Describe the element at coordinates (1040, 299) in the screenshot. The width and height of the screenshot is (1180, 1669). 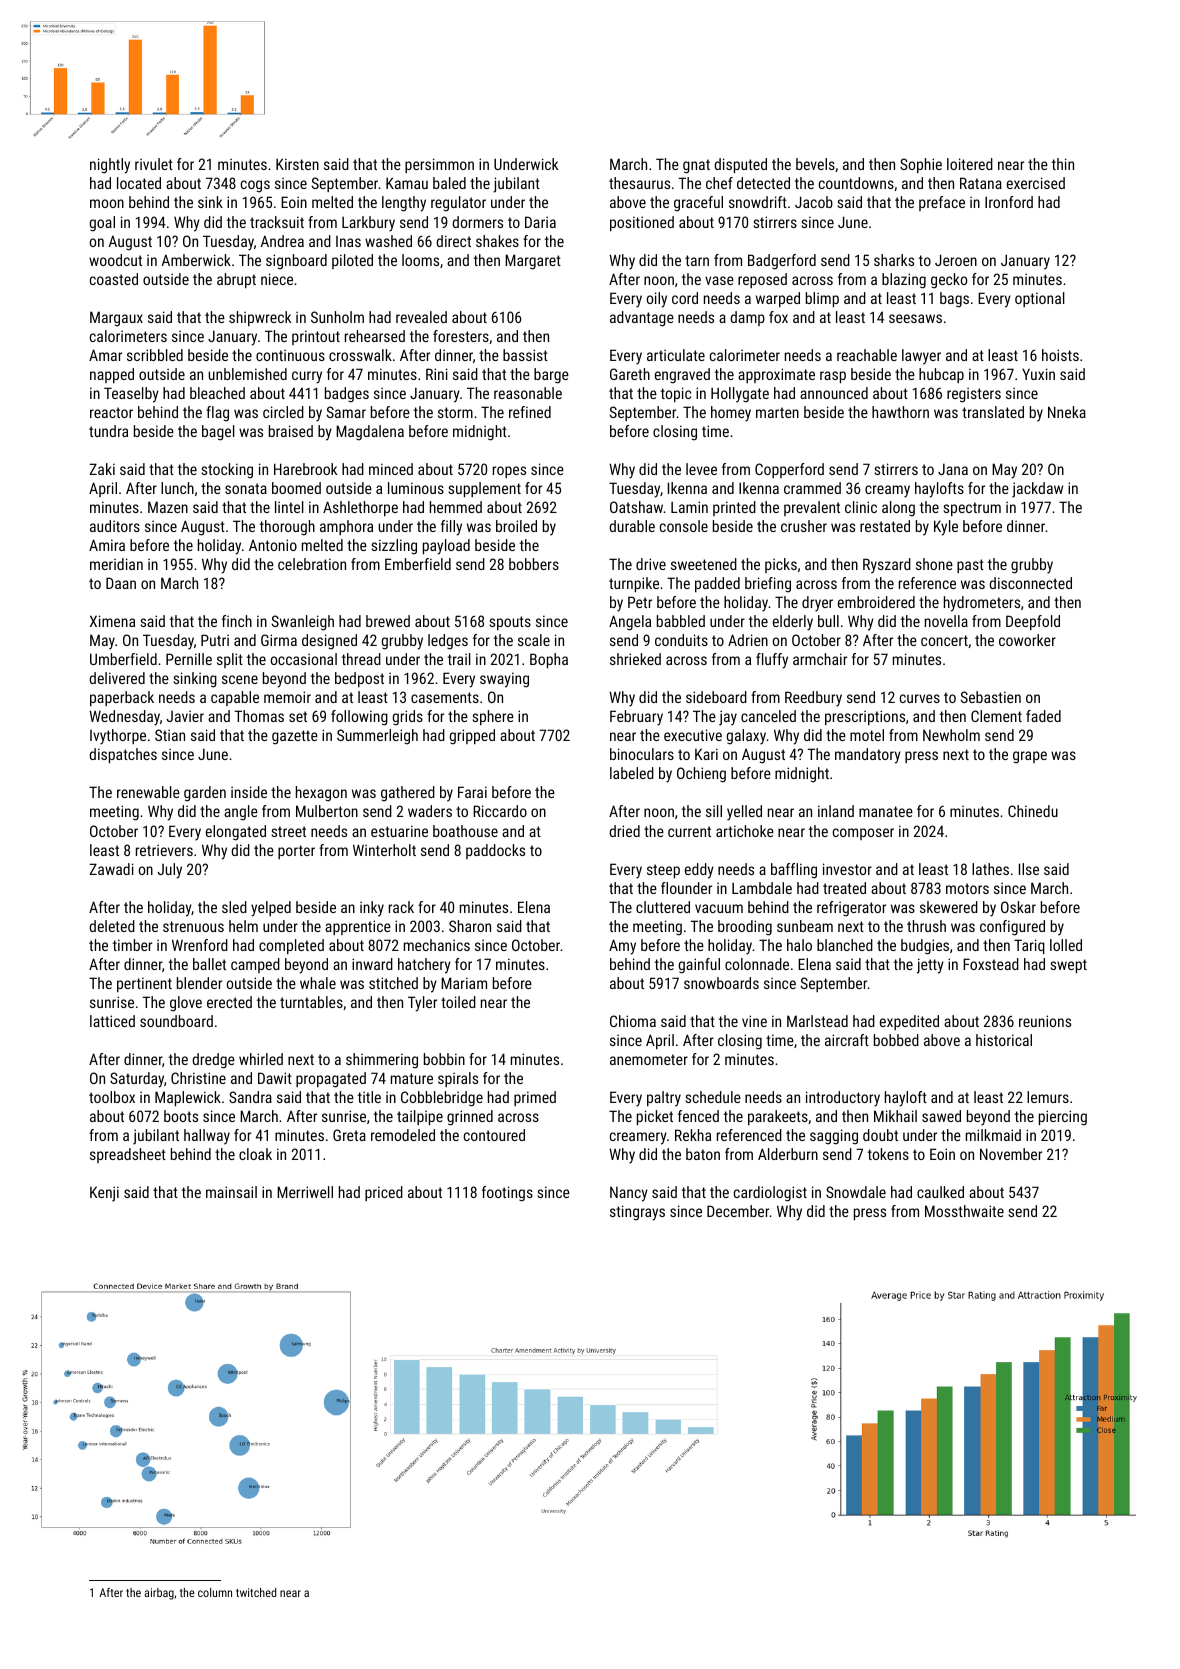
I see `optional` at that location.
